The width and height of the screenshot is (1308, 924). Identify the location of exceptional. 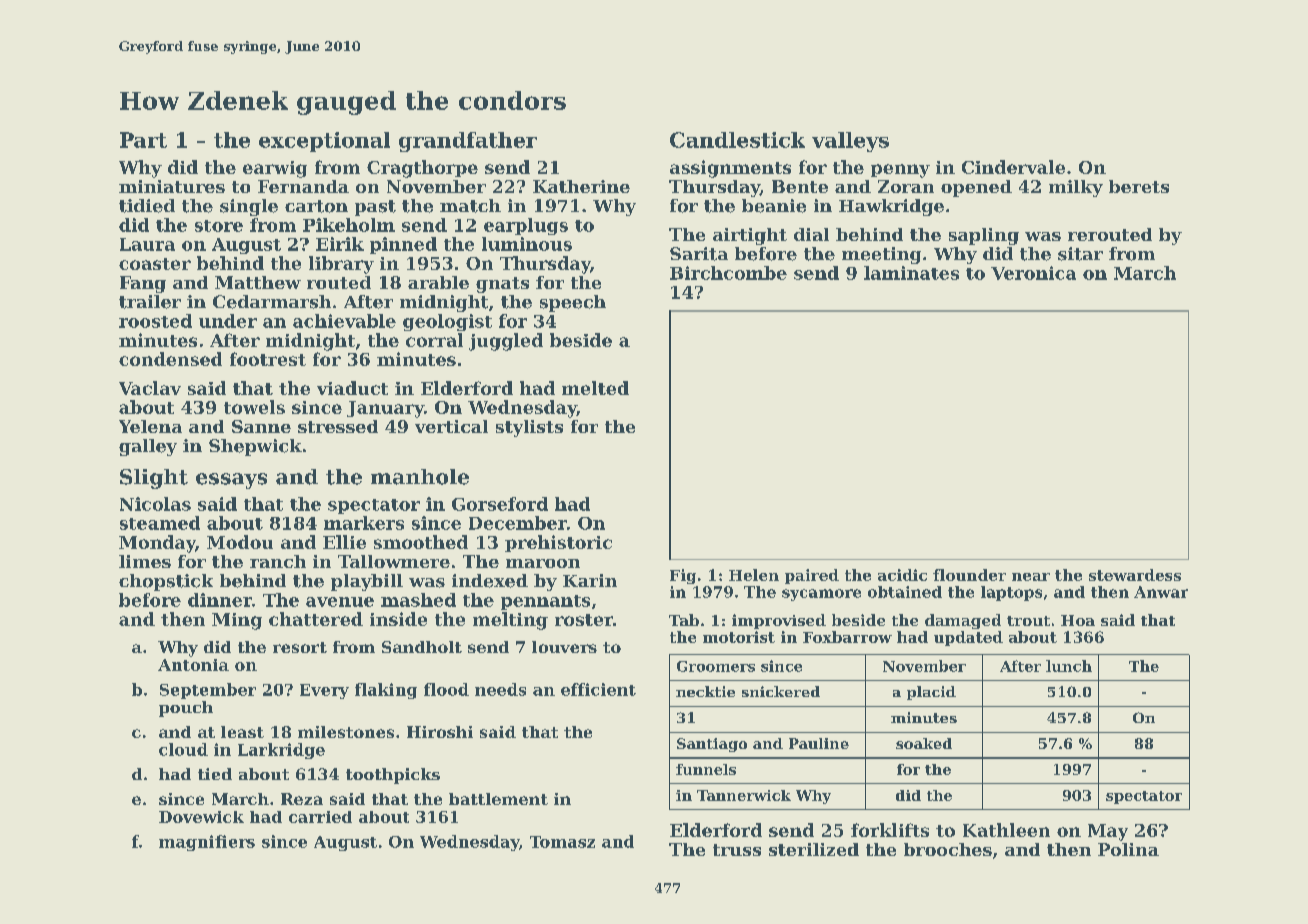
(324, 142).
